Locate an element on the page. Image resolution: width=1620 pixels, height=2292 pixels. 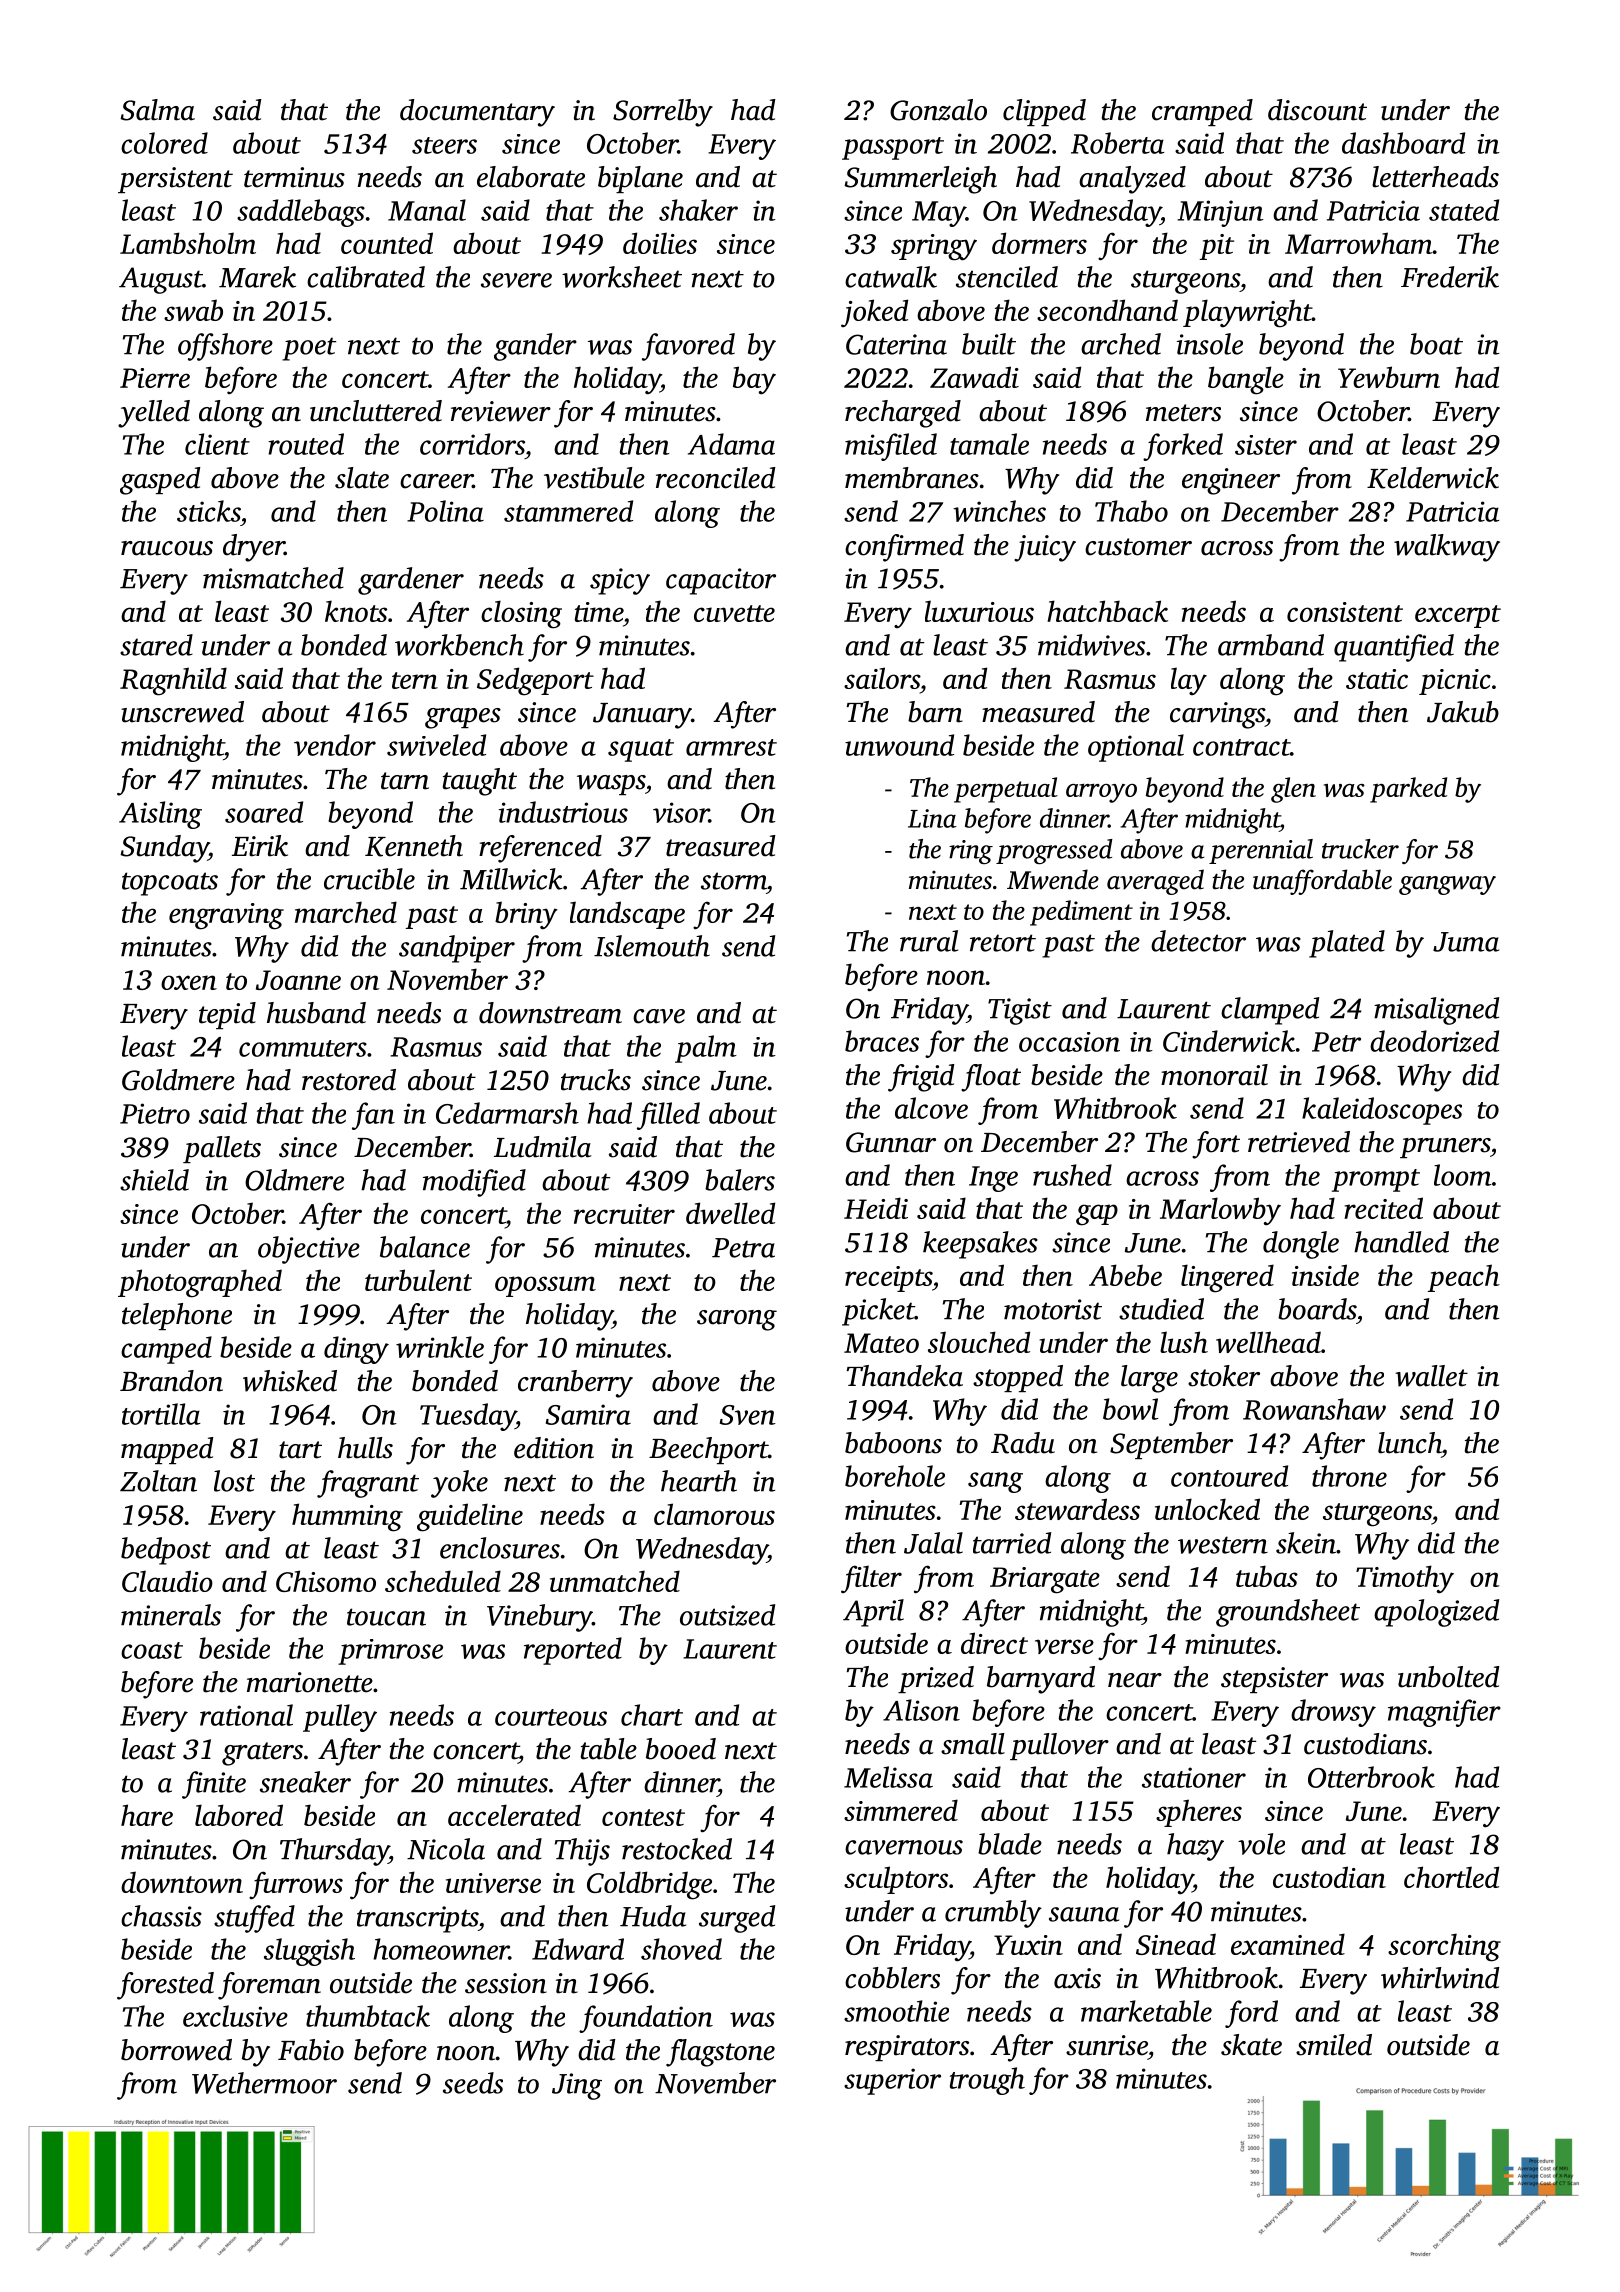
midwives is located at coordinates (1091, 645).
